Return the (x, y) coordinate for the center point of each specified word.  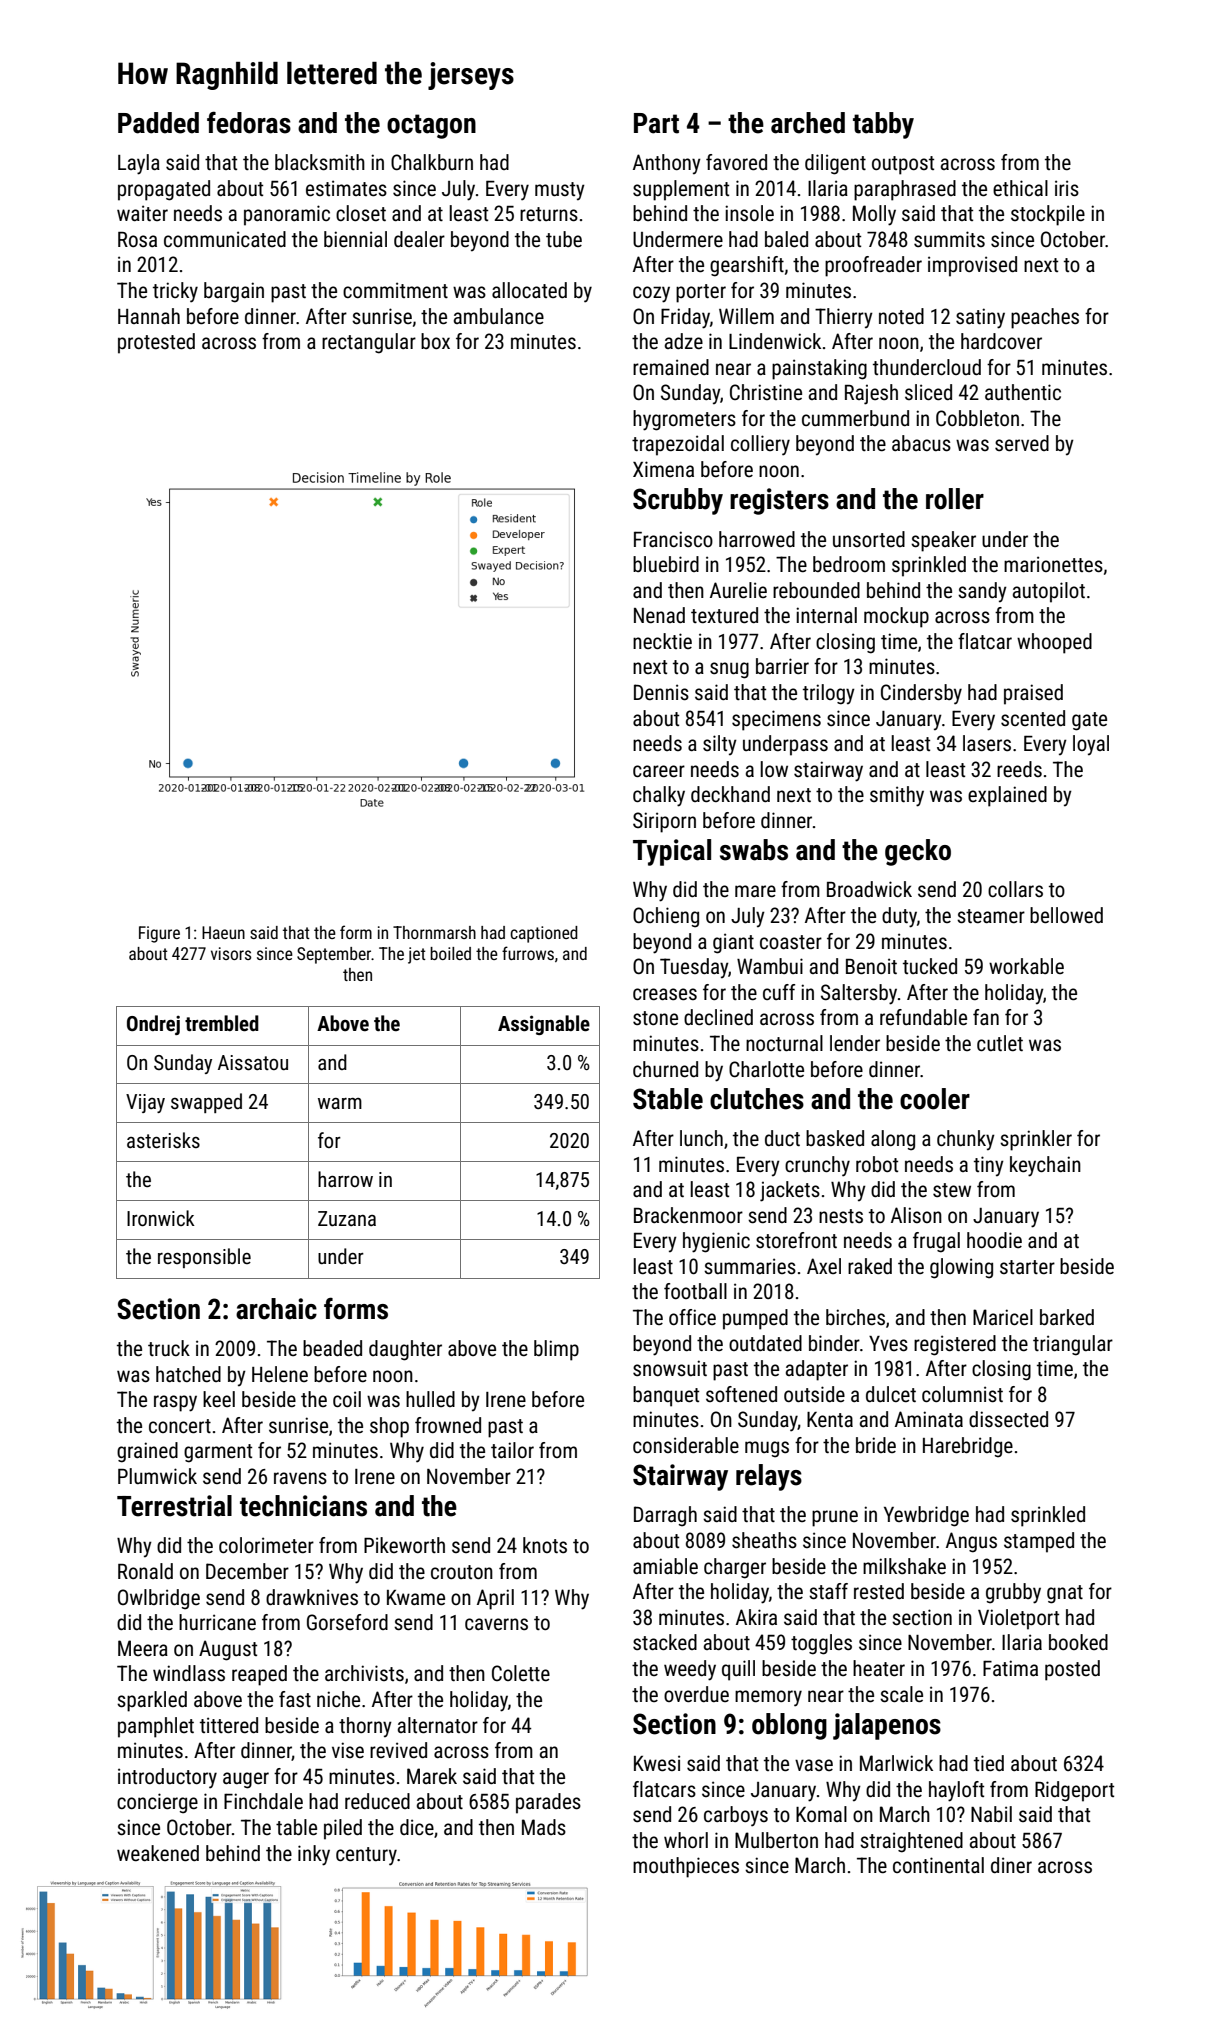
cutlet (1000, 1043)
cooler (935, 1099)
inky (314, 1855)
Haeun (223, 932)
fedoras (249, 122)
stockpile (1048, 215)
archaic (276, 1309)
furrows (528, 953)
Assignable (544, 1025)
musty (560, 191)
